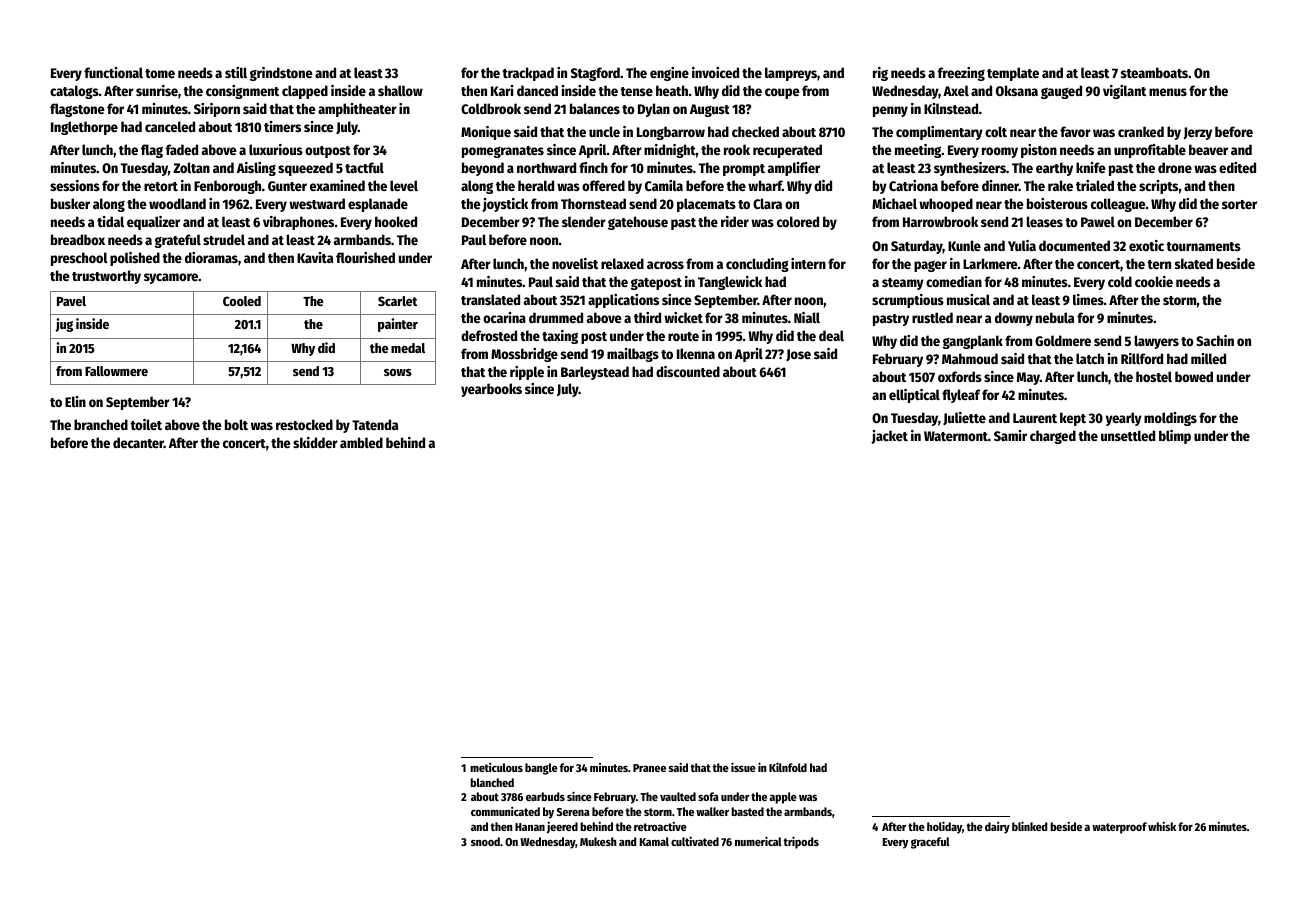  Describe the element at coordinates (276, 149) in the screenshot. I see `luxurious` at that location.
